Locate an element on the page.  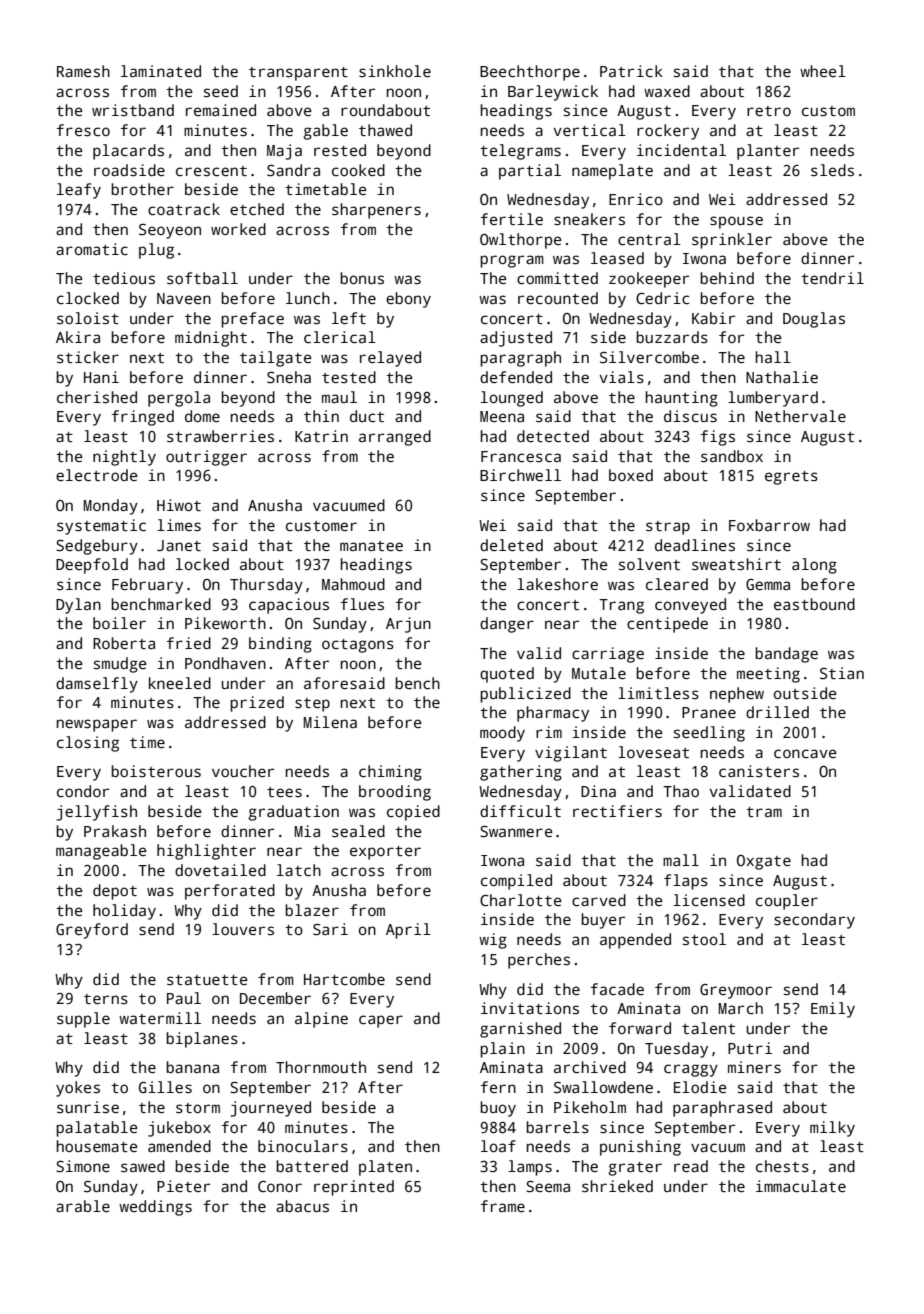
Douglas is located at coordinates (814, 320).
